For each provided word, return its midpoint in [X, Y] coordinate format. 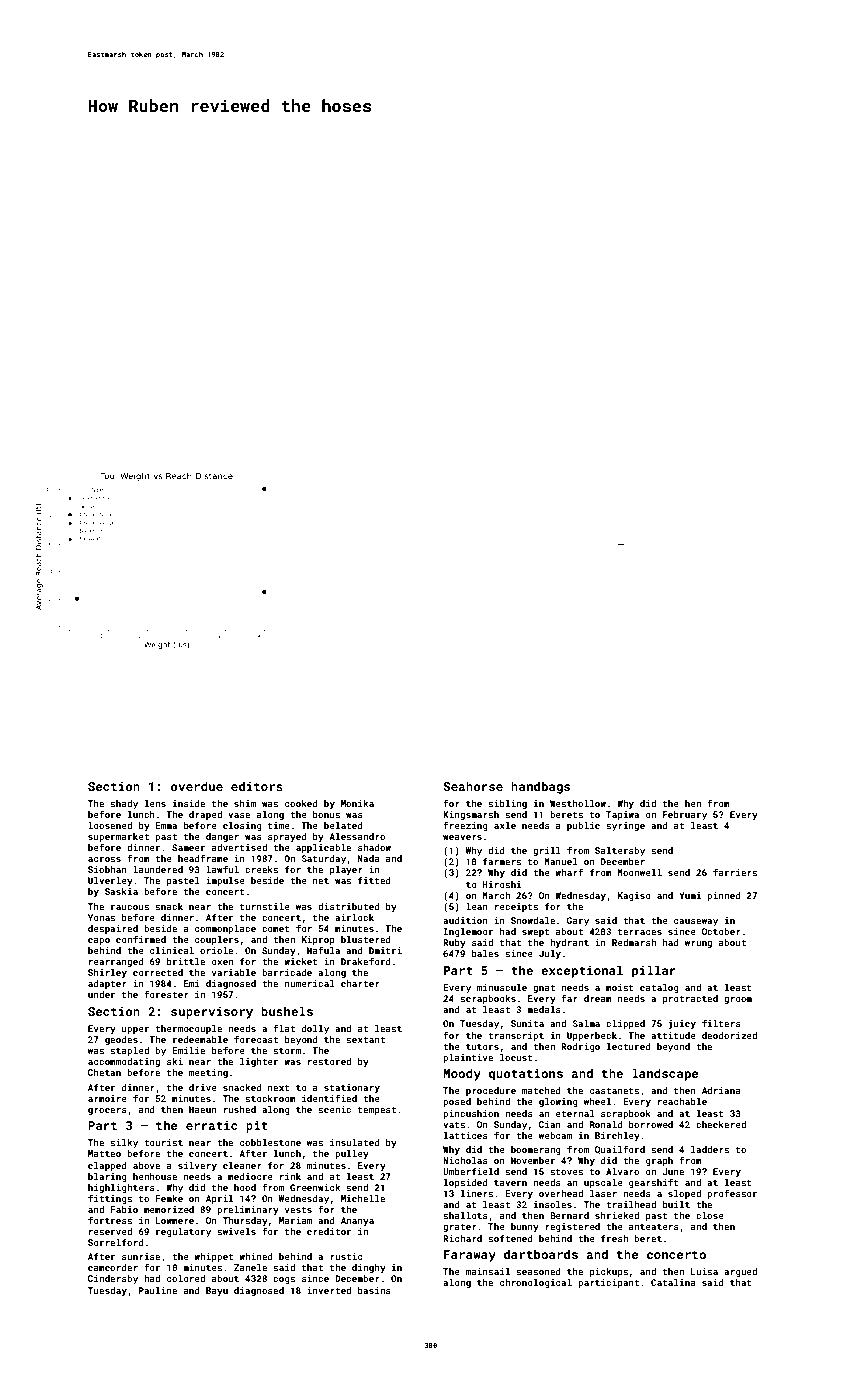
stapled [129, 1051]
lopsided [466, 1183]
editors [257, 786]
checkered [721, 1124]
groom [738, 1000]
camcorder [113, 1267]
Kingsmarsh [471, 815]
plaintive [468, 1058]
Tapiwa [622, 815]
